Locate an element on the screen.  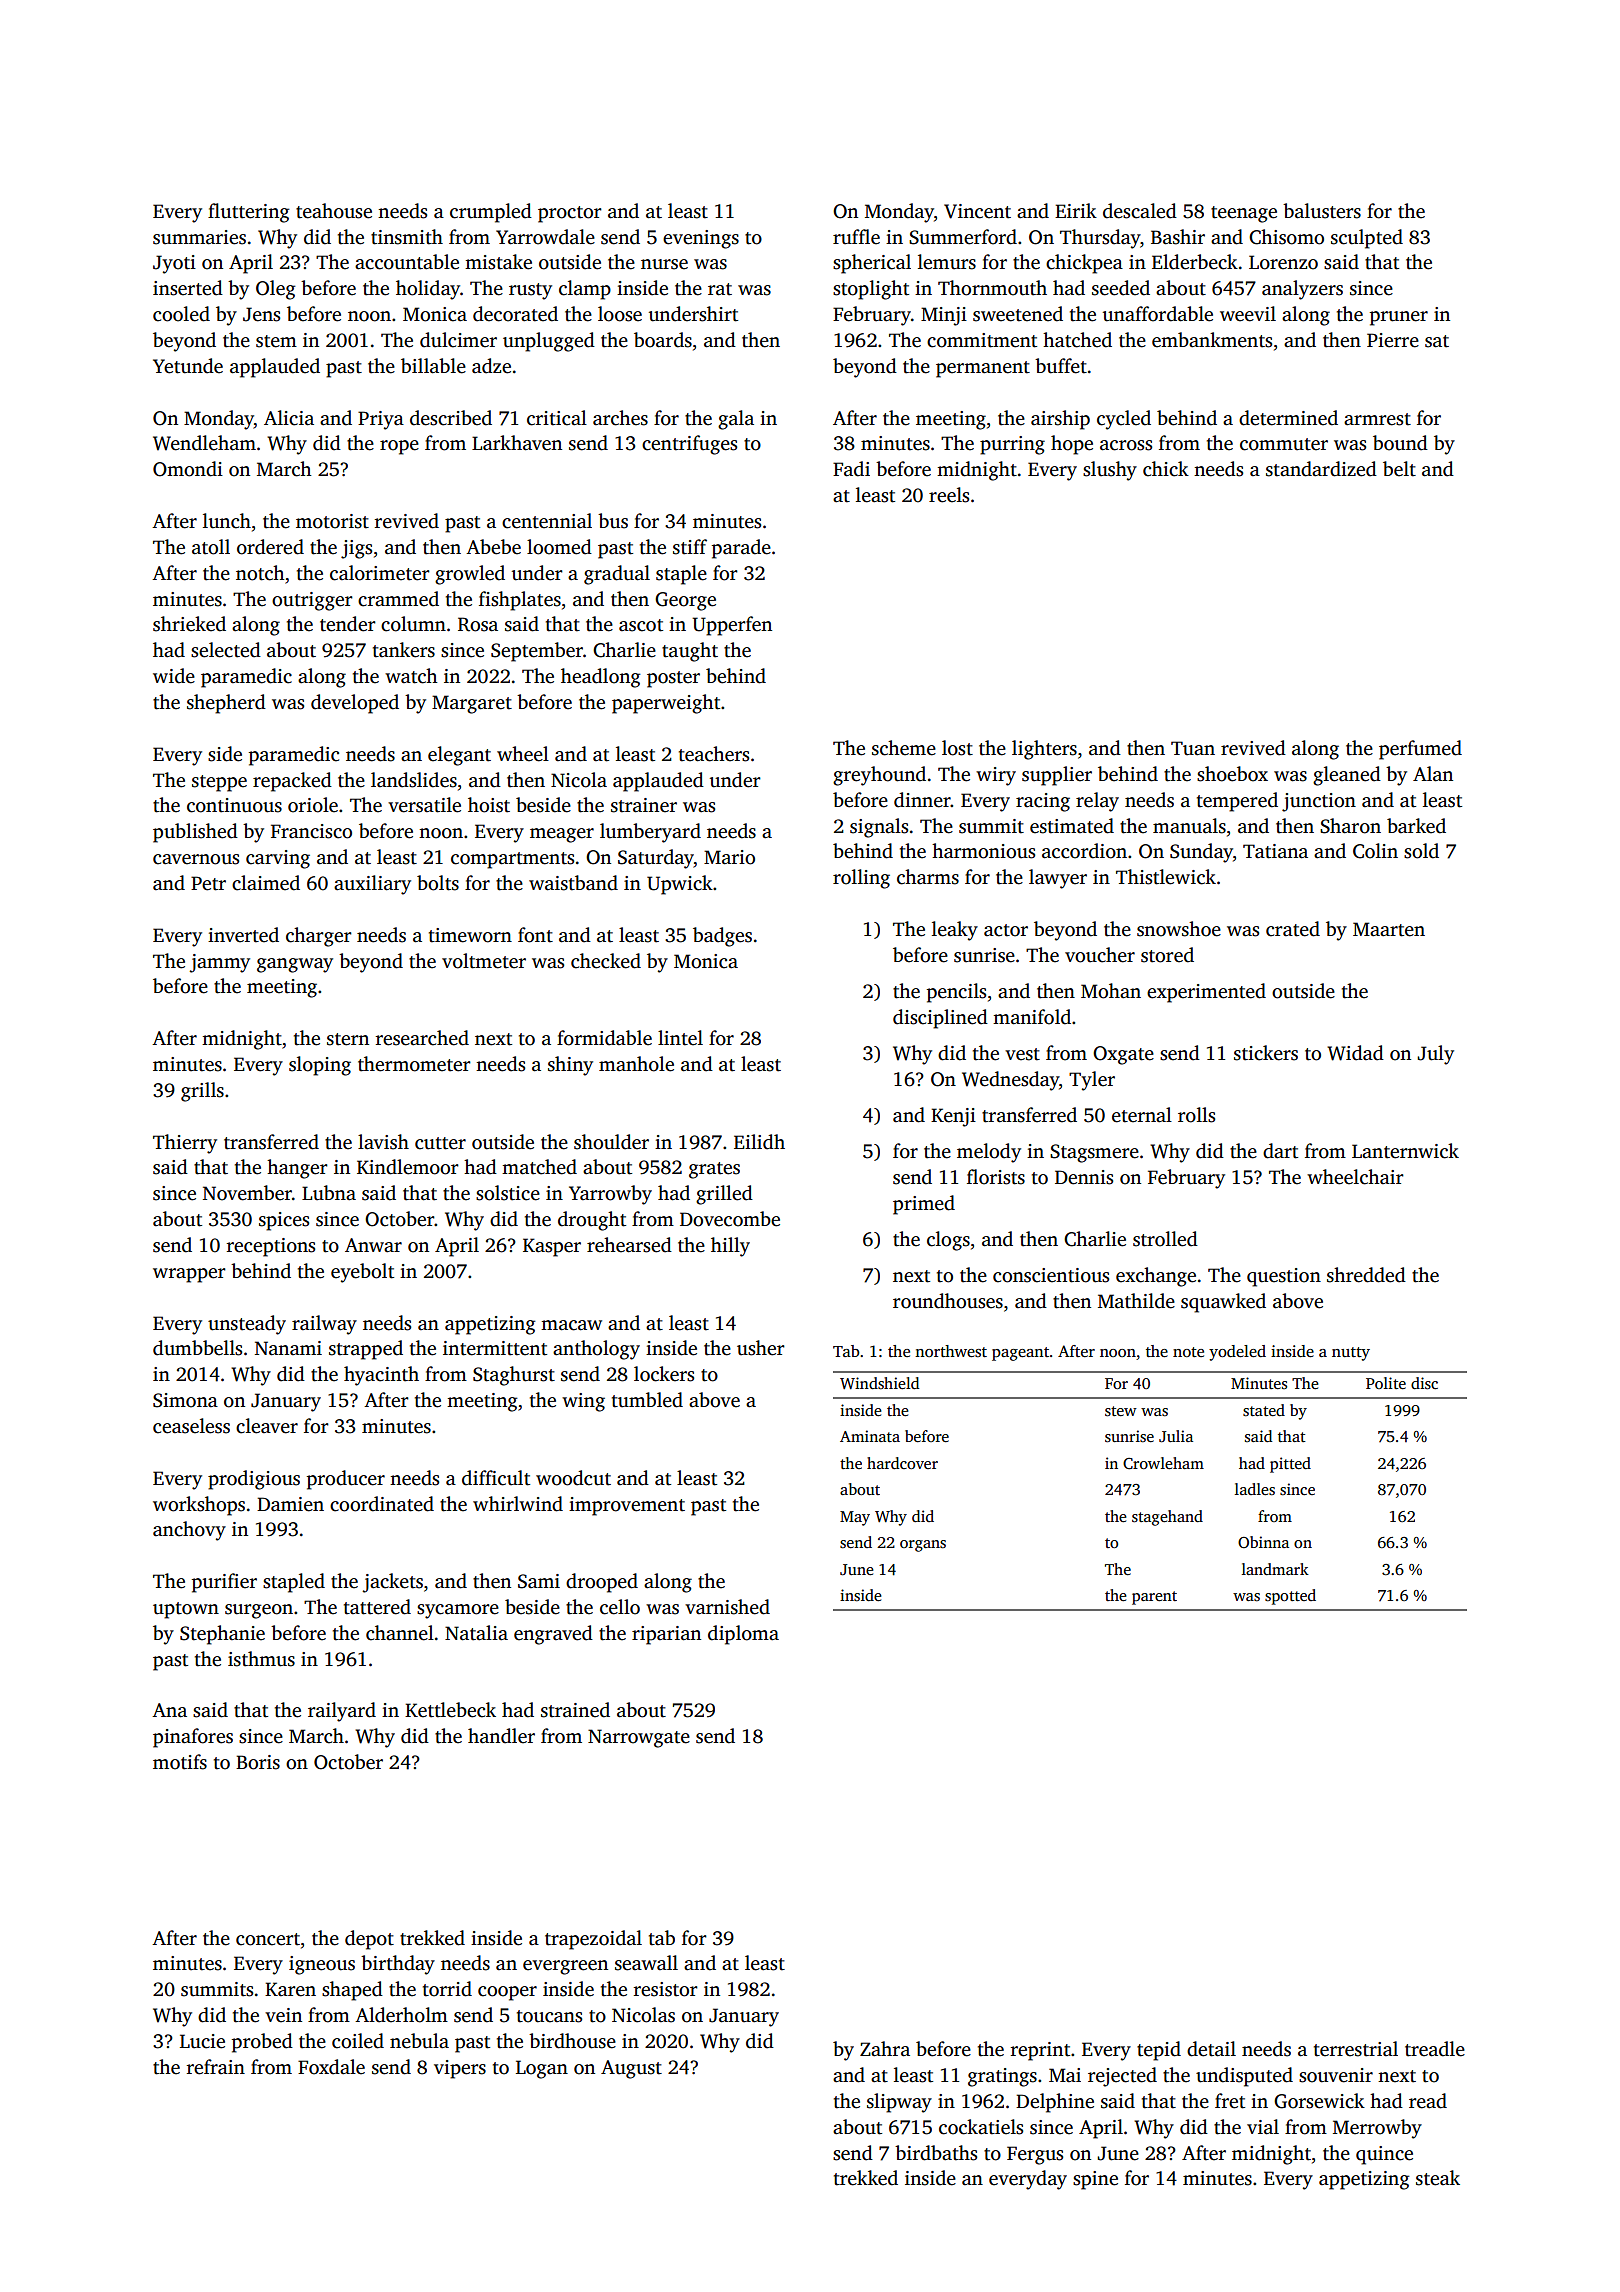
birdbaths is located at coordinates (936, 2153).
